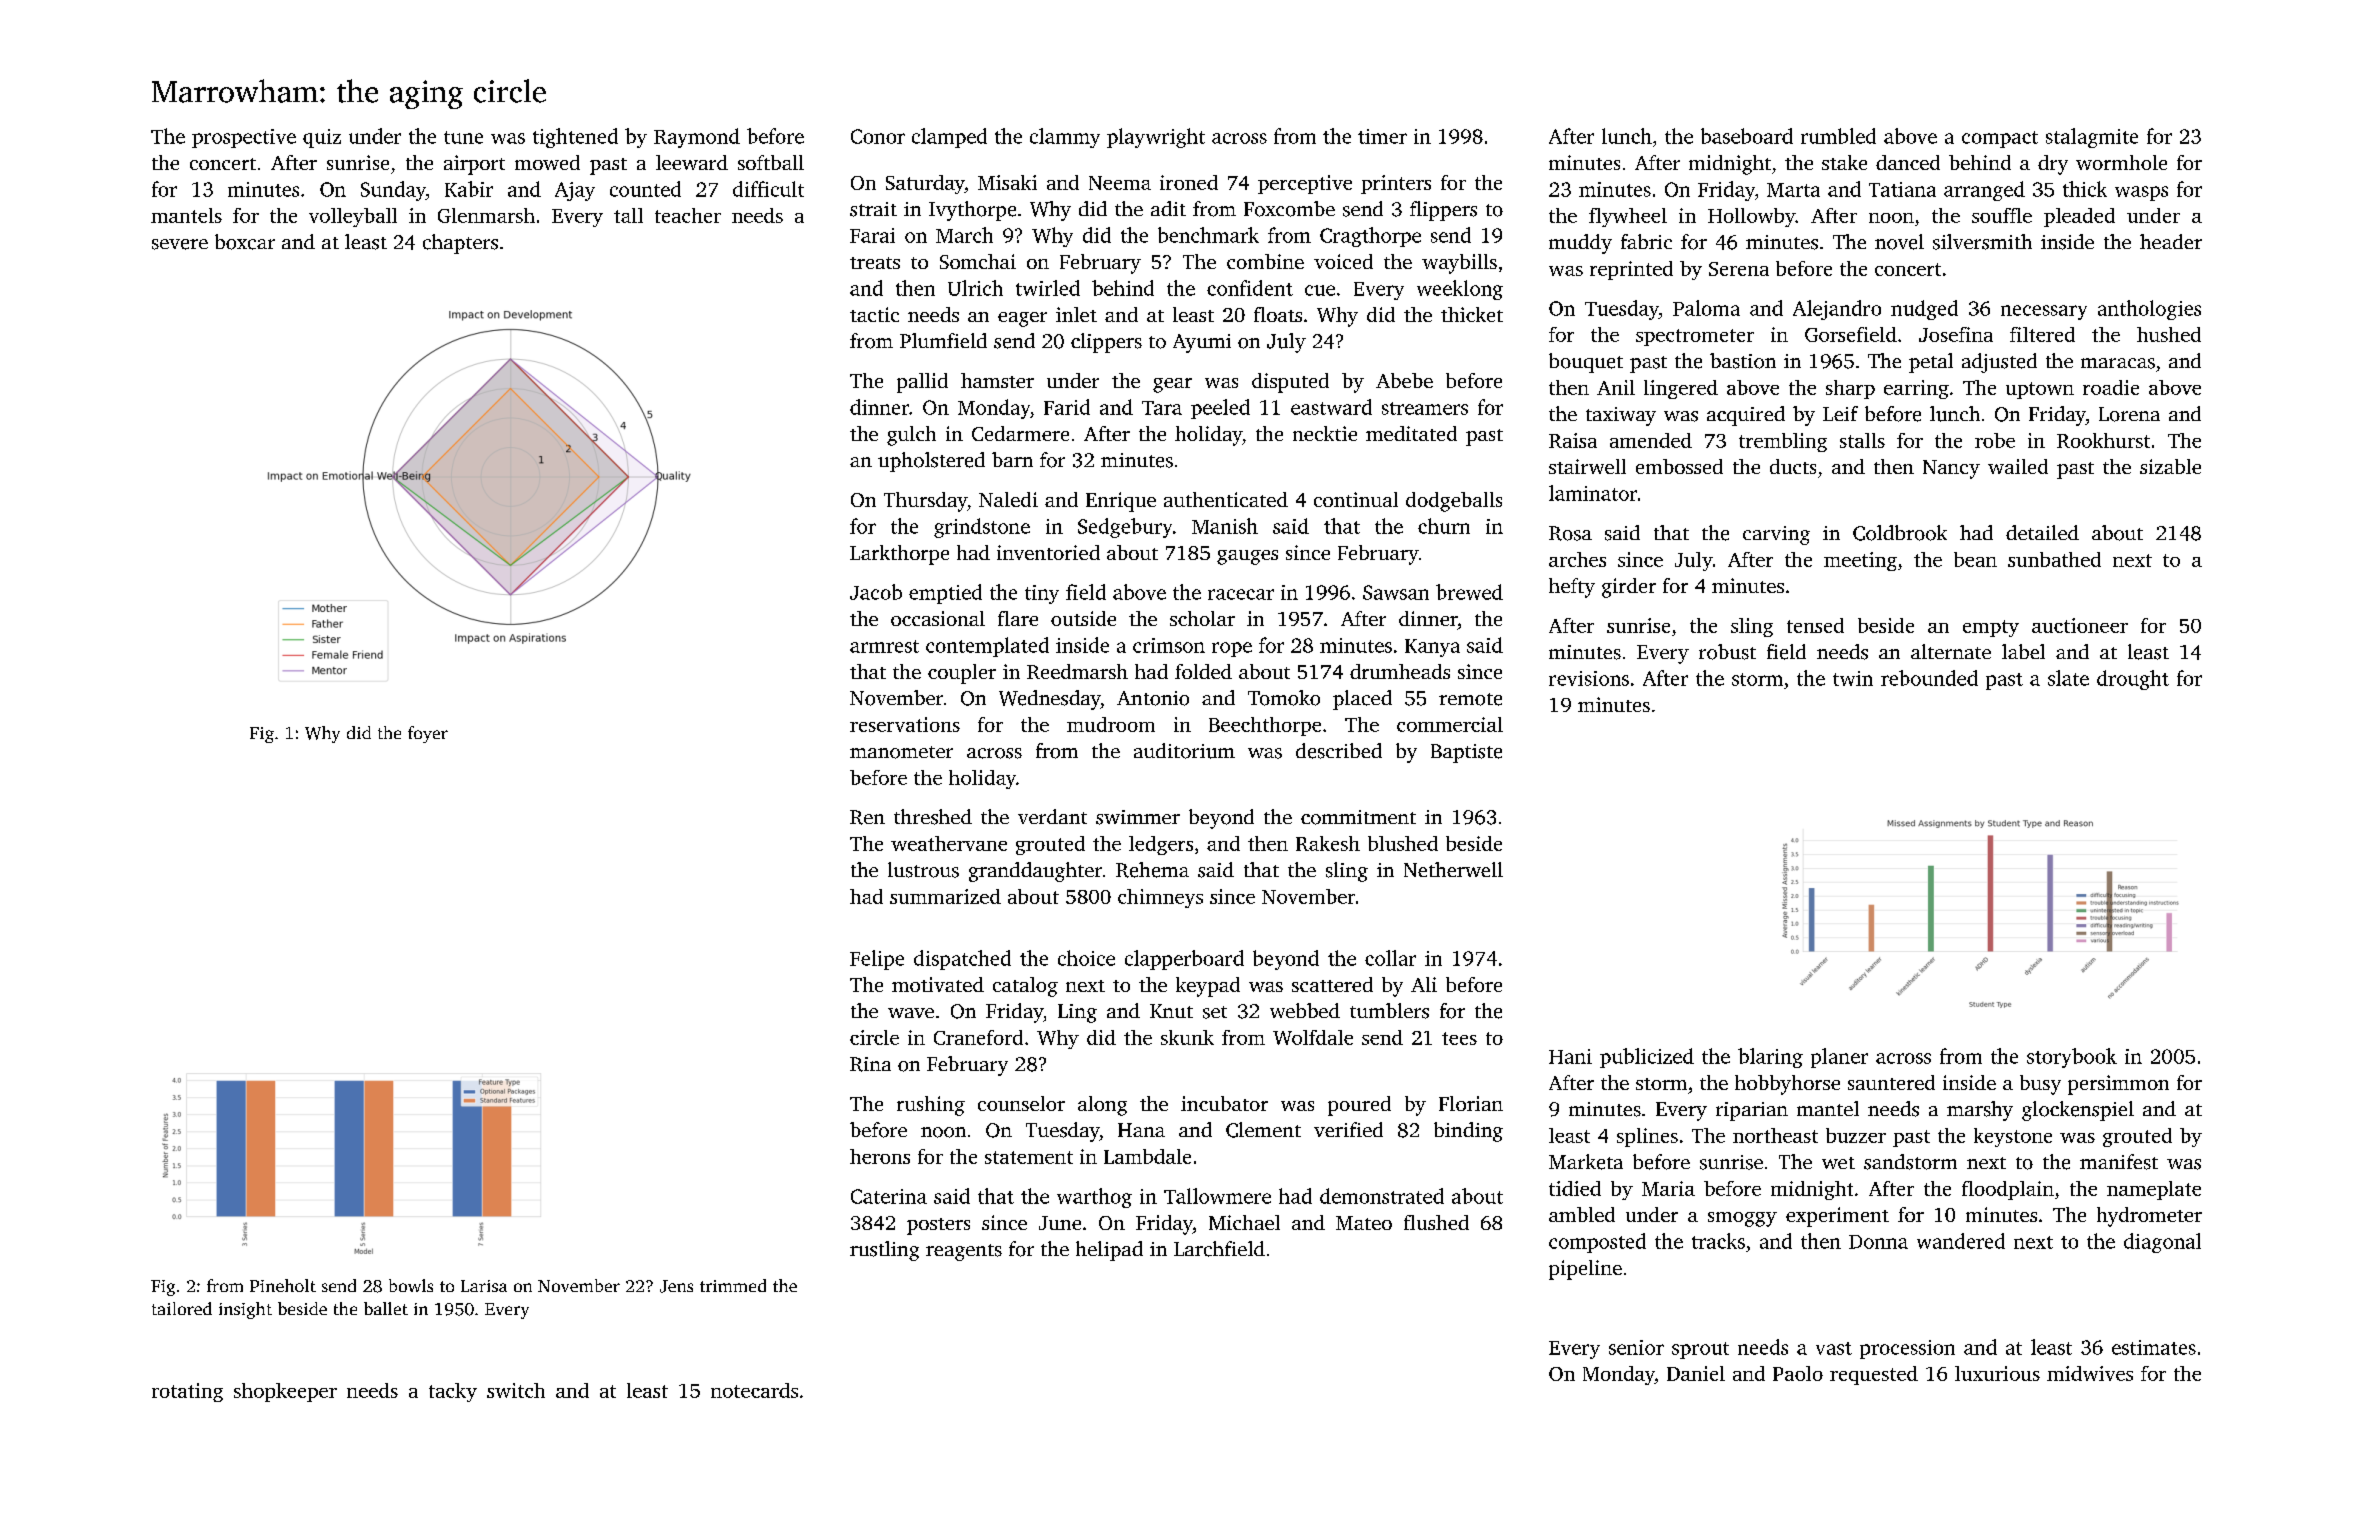 The width and height of the image is (2353, 1522). Describe the element at coordinates (1647, 1137) in the image. I see `splines` at that location.
